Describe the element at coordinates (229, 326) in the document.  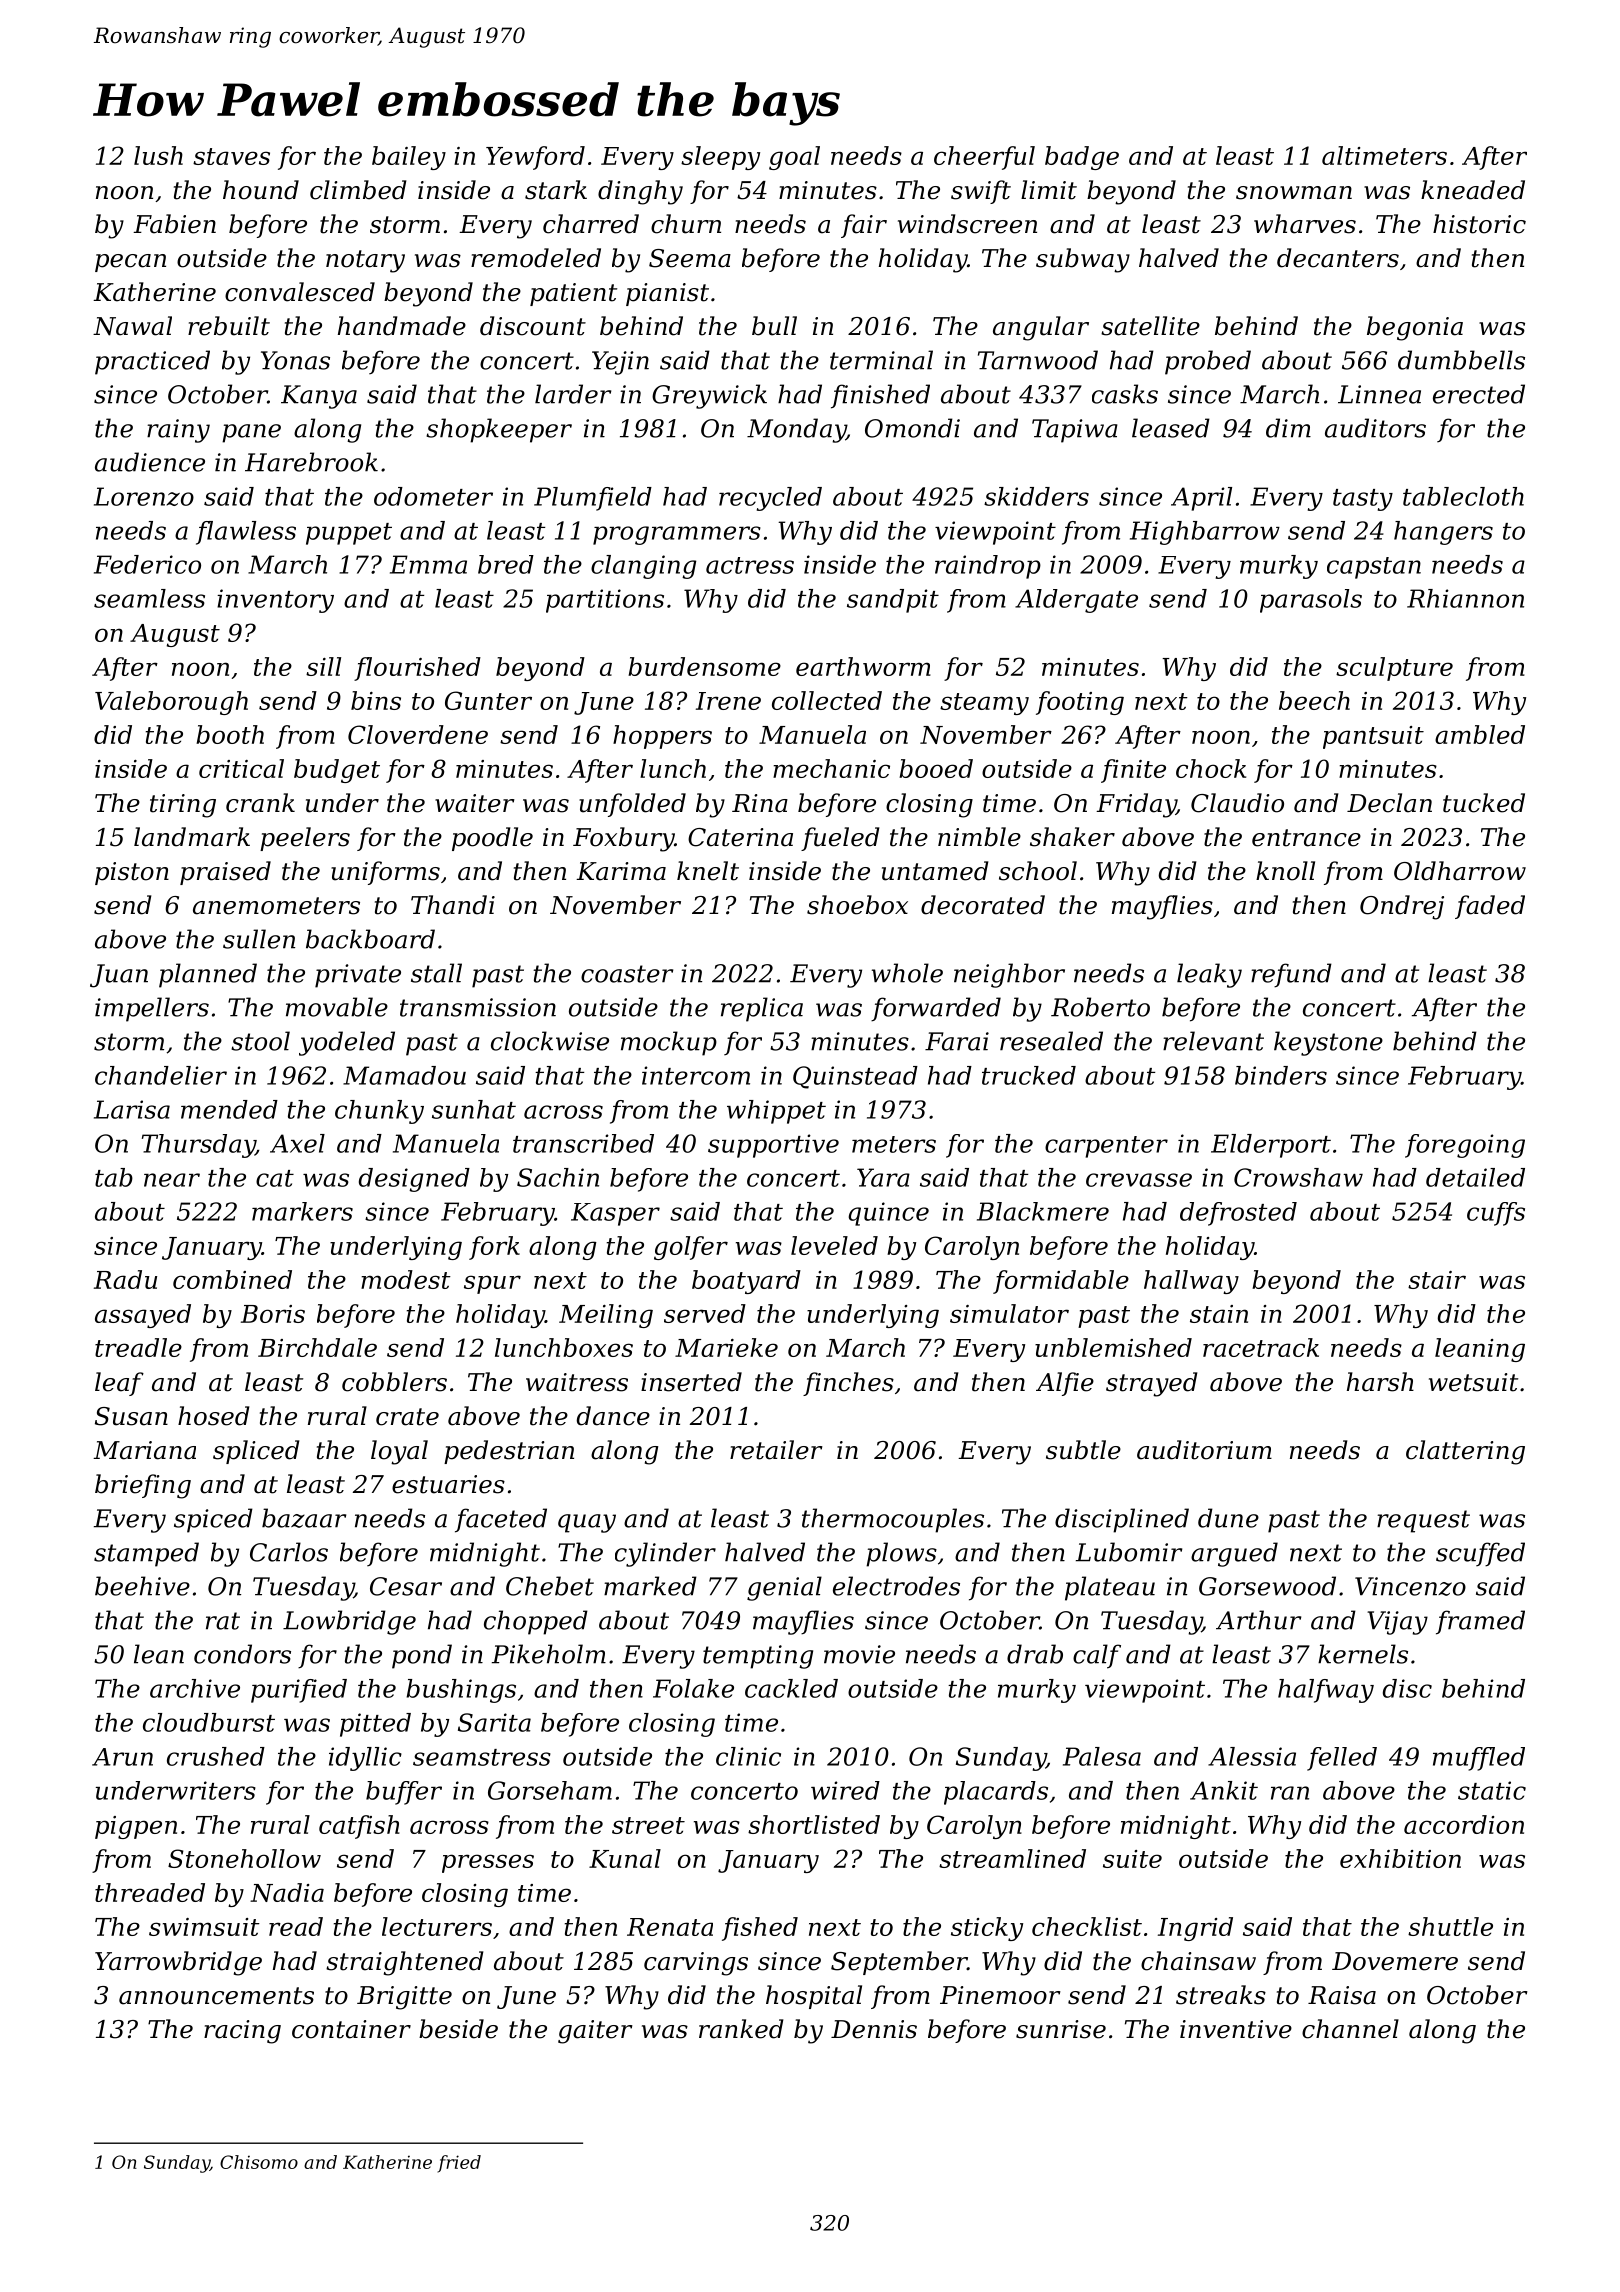
I see `rebuilt` at that location.
